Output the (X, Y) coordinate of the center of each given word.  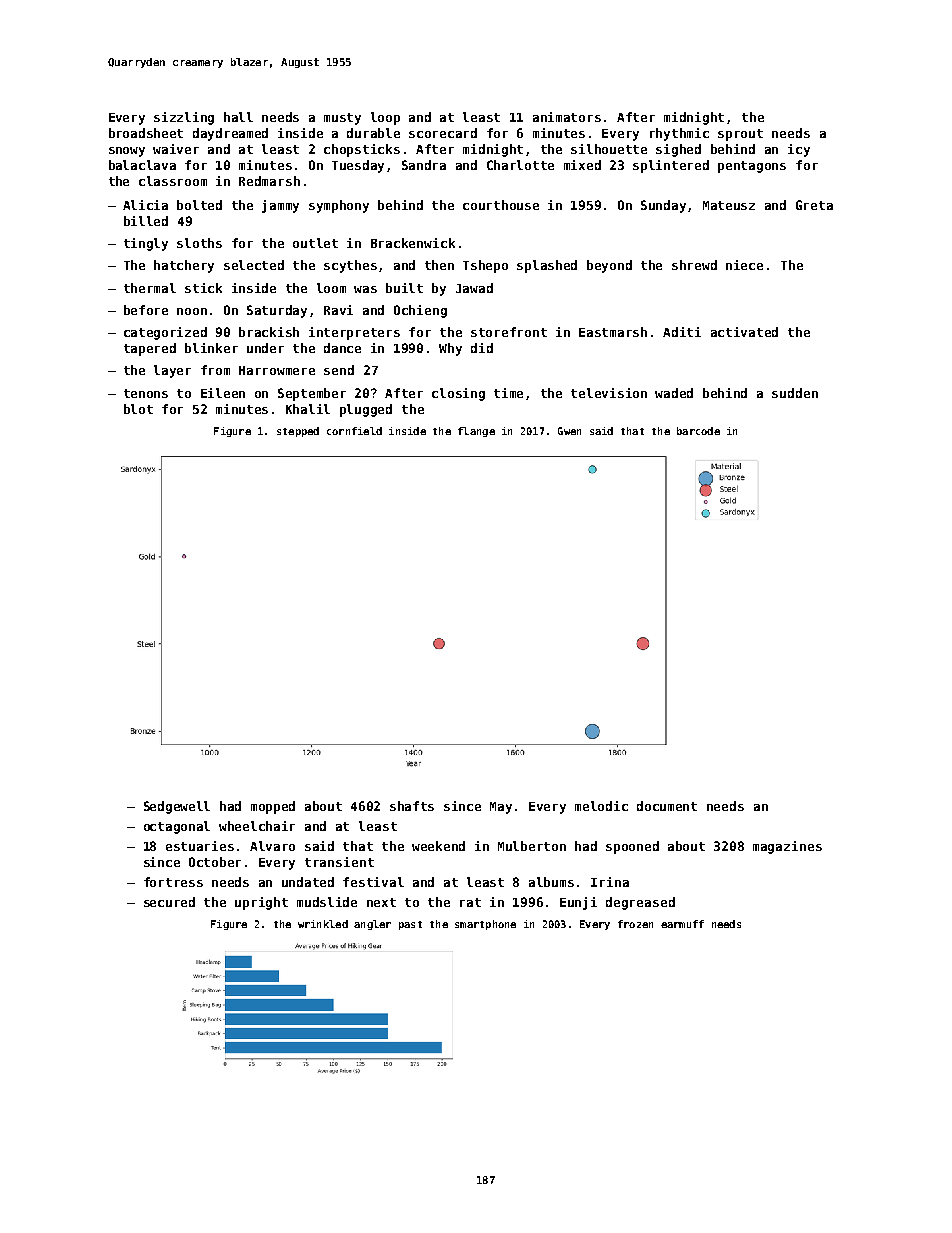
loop (385, 118)
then (439, 265)
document (667, 806)
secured (169, 902)
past (410, 925)
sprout (740, 135)
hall (238, 117)
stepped (298, 432)
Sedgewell (177, 807)
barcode (698, 431)
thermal (150, 288)
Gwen (569, 431)
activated (744, 332)
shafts (412, 806)
